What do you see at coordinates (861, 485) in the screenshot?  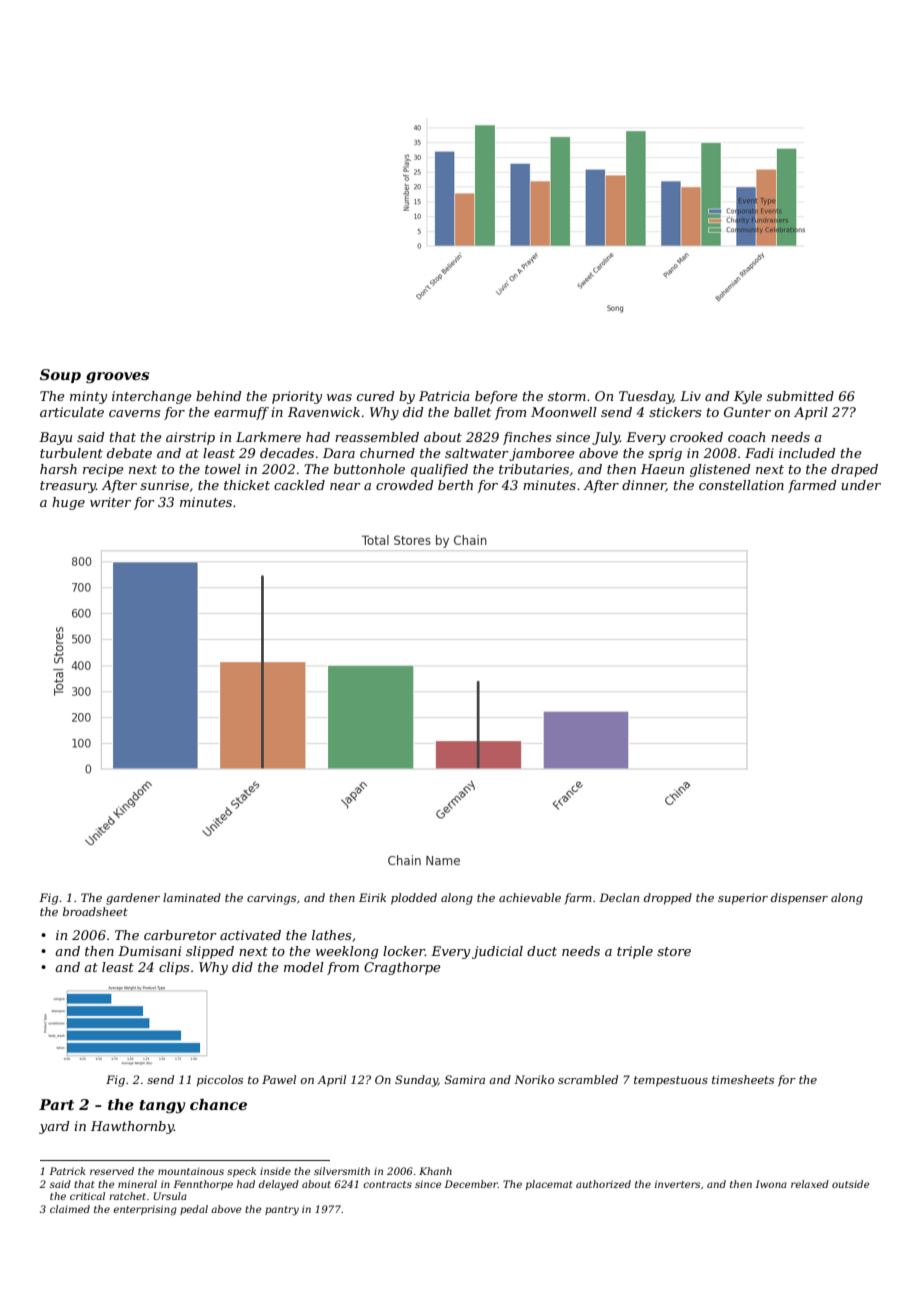 I see `under` at bounding box center [861, 485].
